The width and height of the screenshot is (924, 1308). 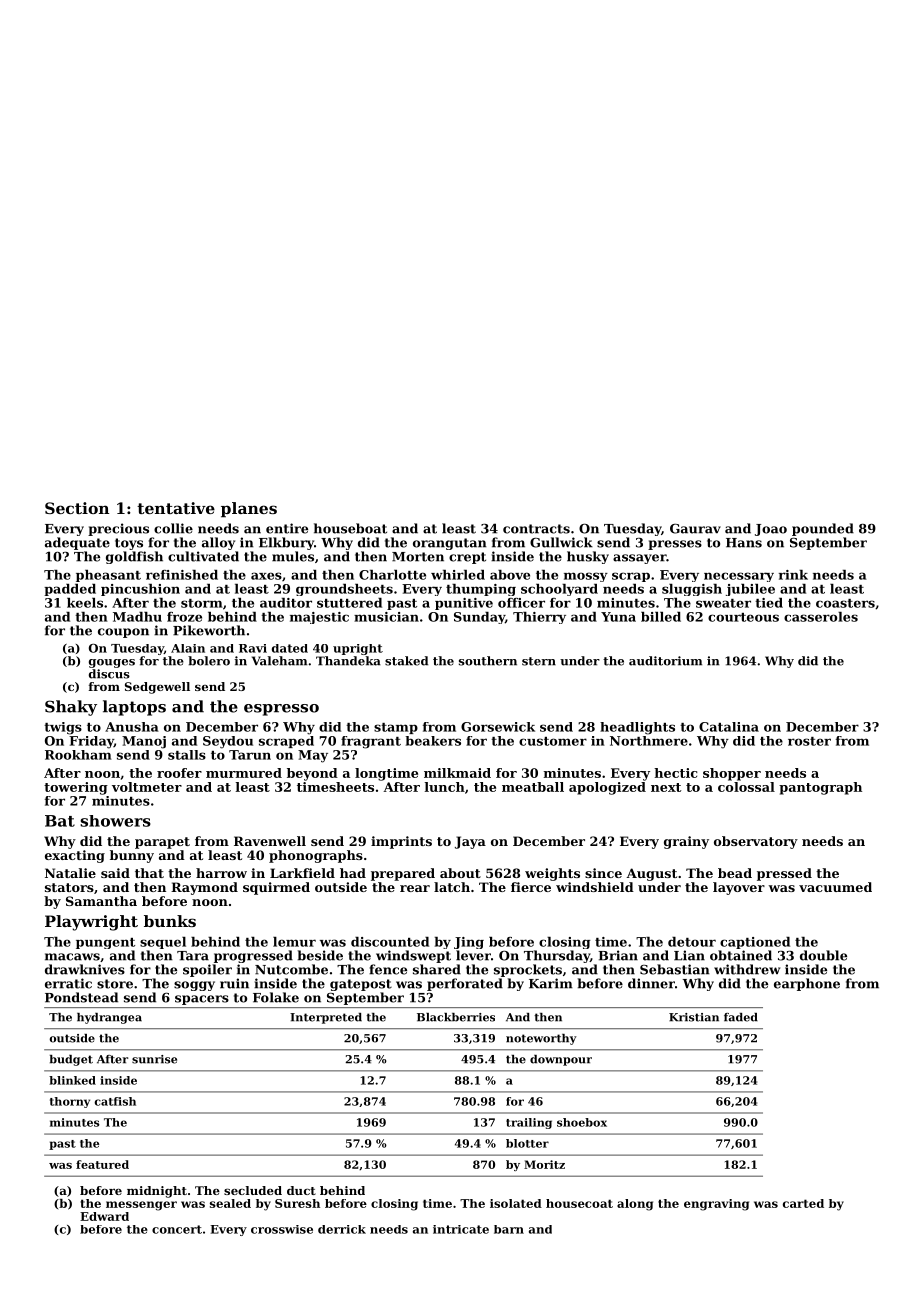 What do you see at coordinates (529, 1123) in the screenshot?
I see `trailing` at bounding box center [529, 1123].
